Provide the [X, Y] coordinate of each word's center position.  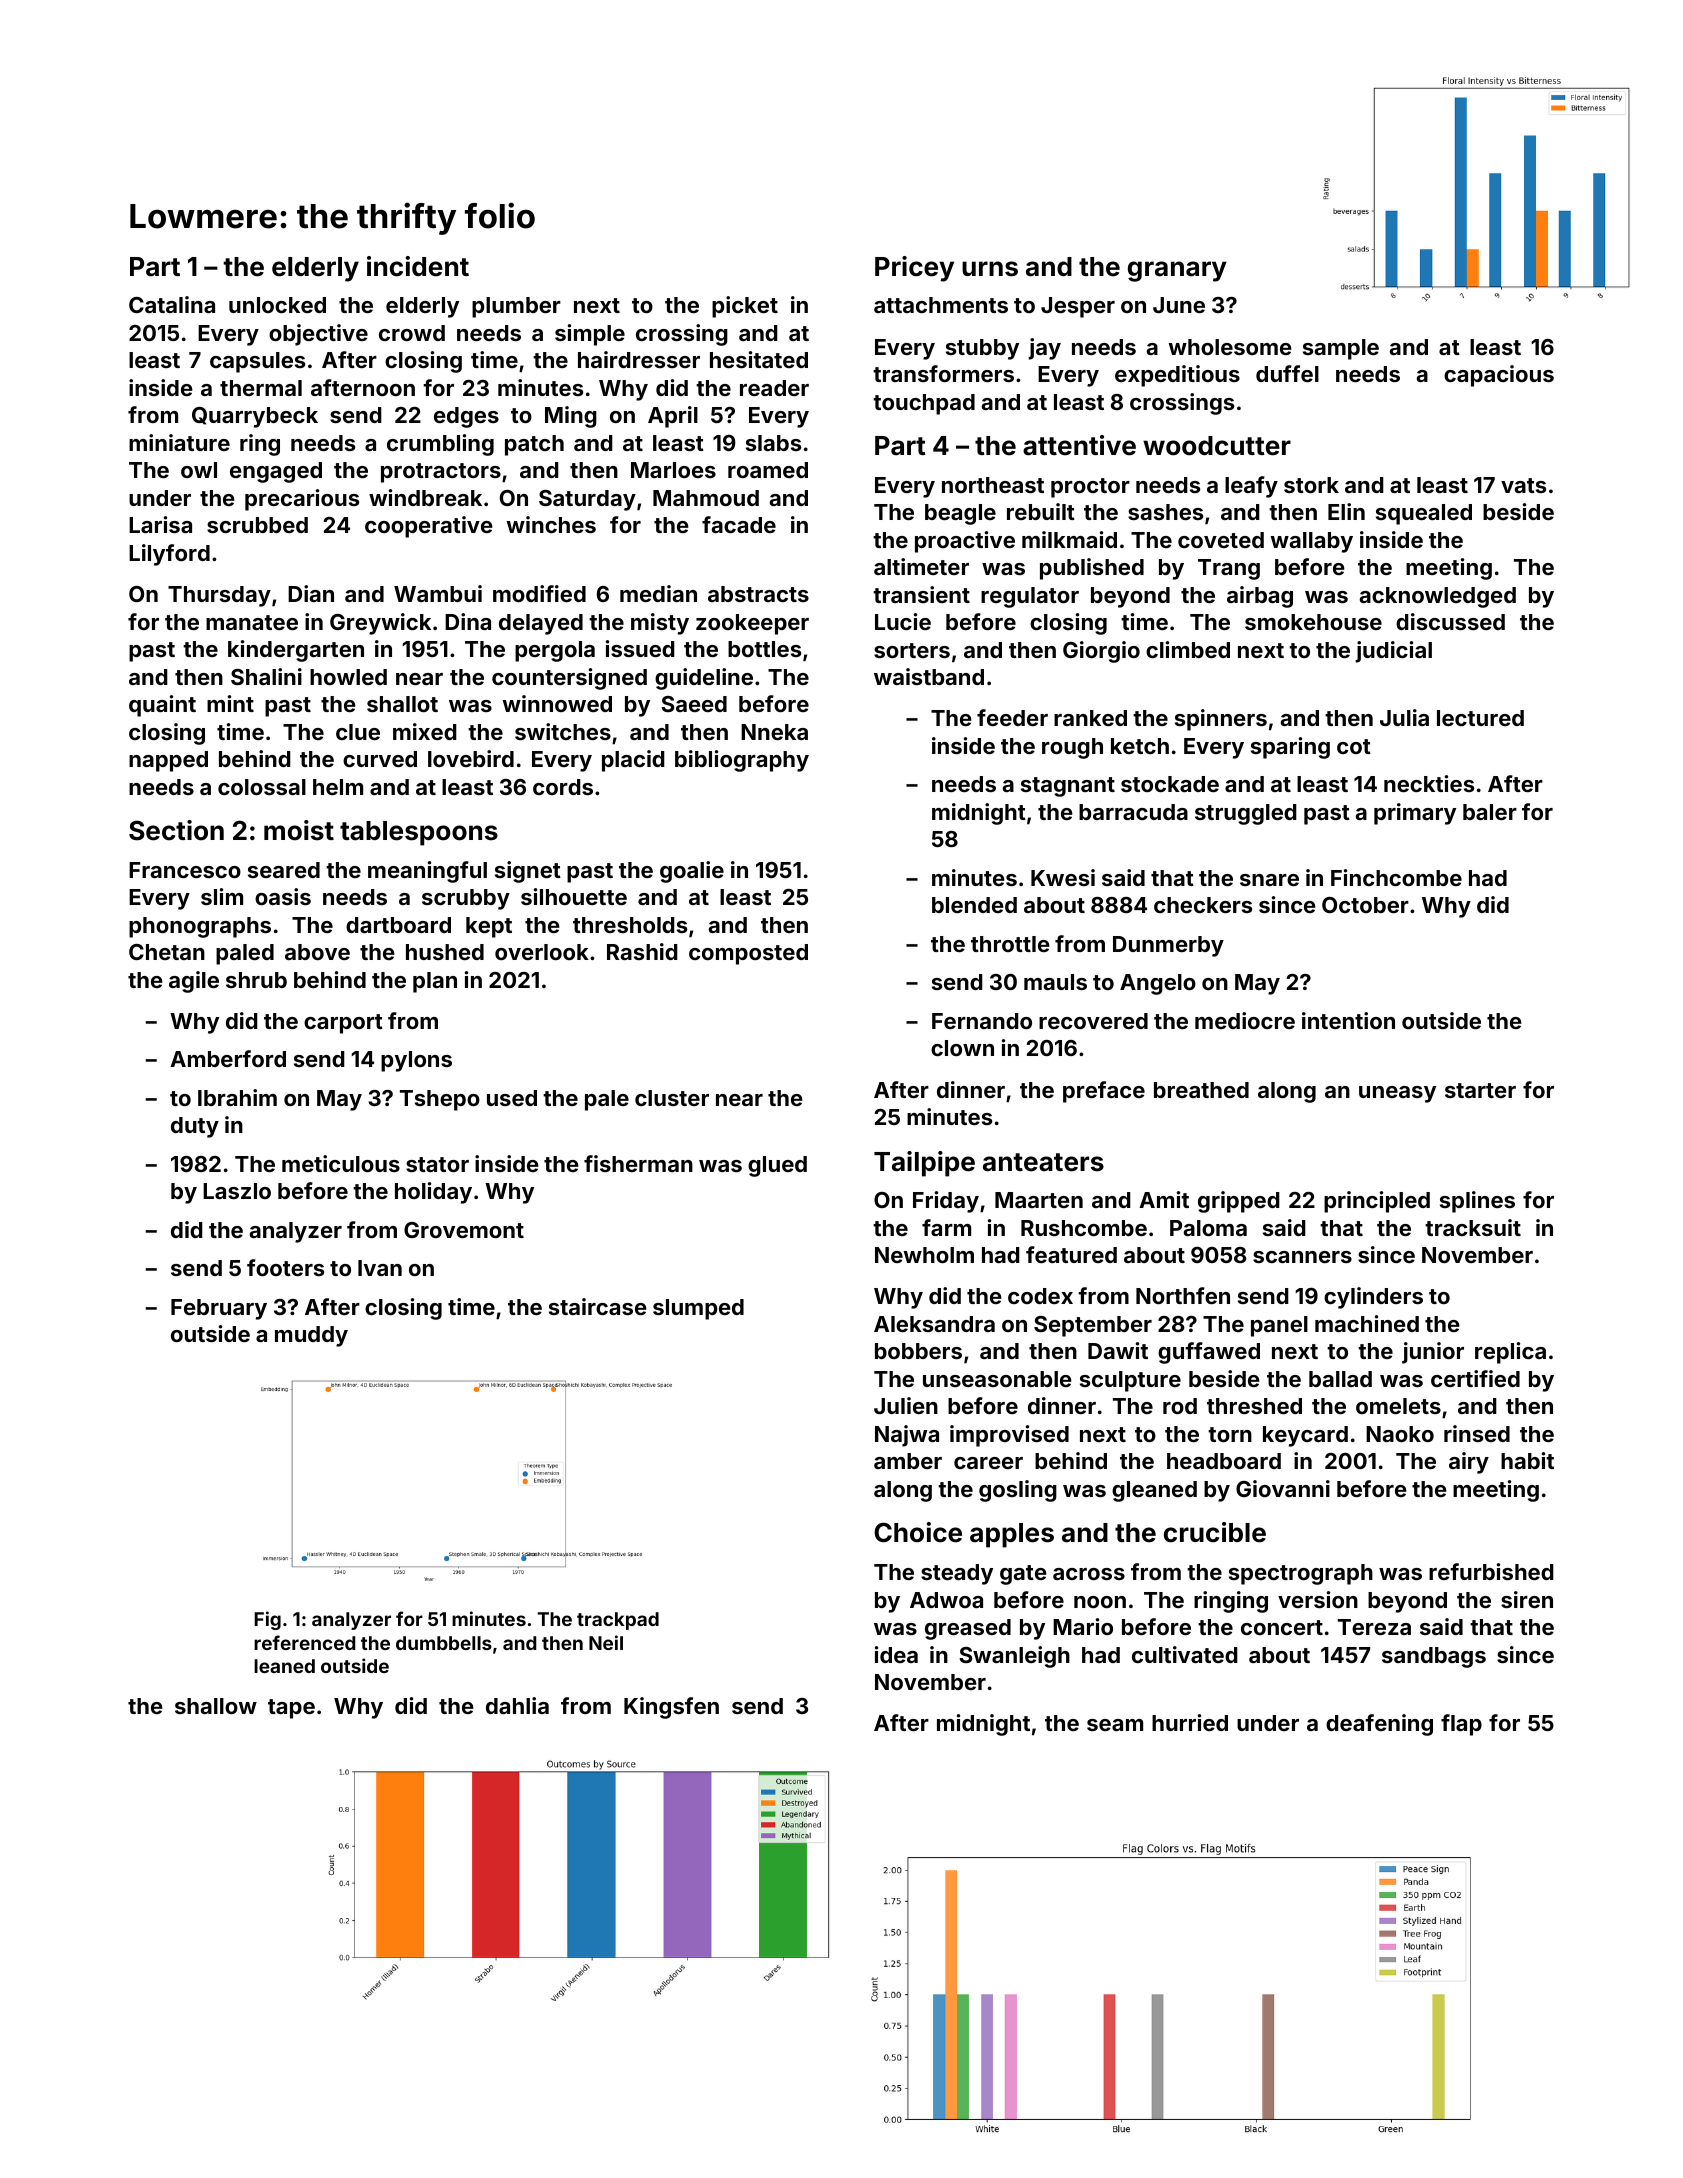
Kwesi [1063, 877]
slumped [698, 1309]
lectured [1480, 718]
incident [418, 266]
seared [284, 870]
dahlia [517, 1705]
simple [590, 335]
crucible [1215, 1532]
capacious [1499, 376]
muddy [311, 1336]
